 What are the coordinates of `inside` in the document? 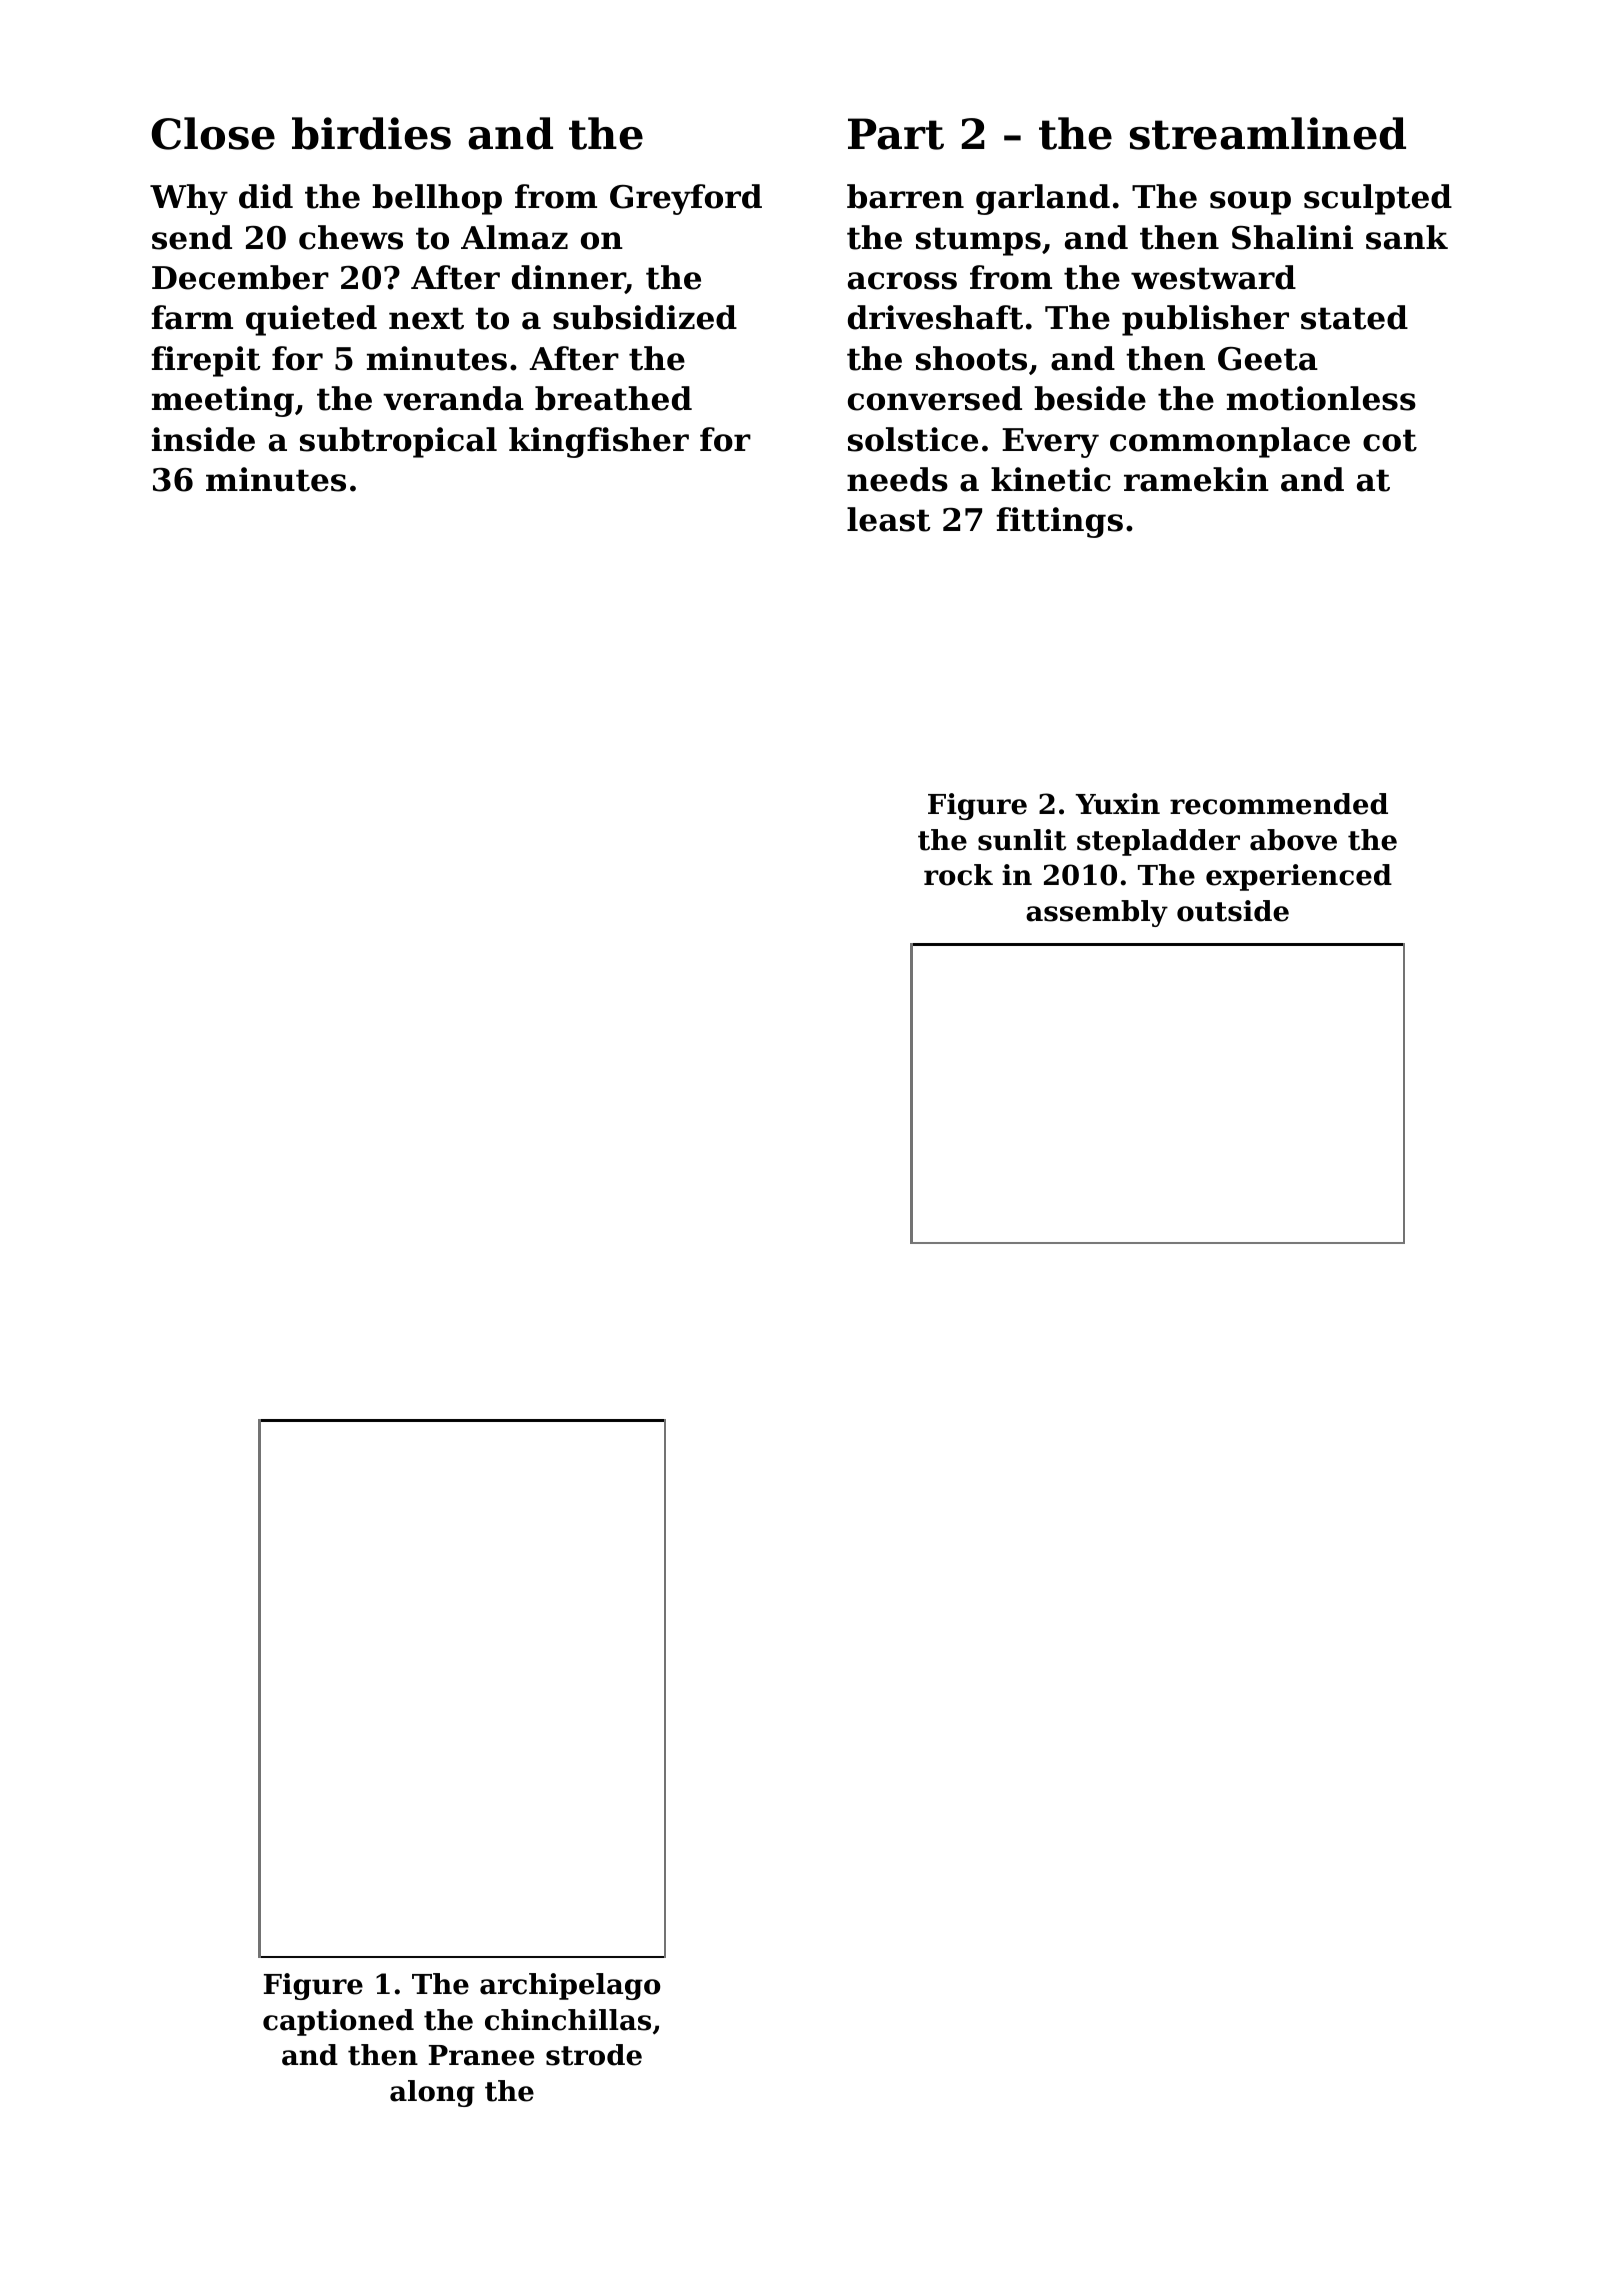 It's located at (203, 439).
